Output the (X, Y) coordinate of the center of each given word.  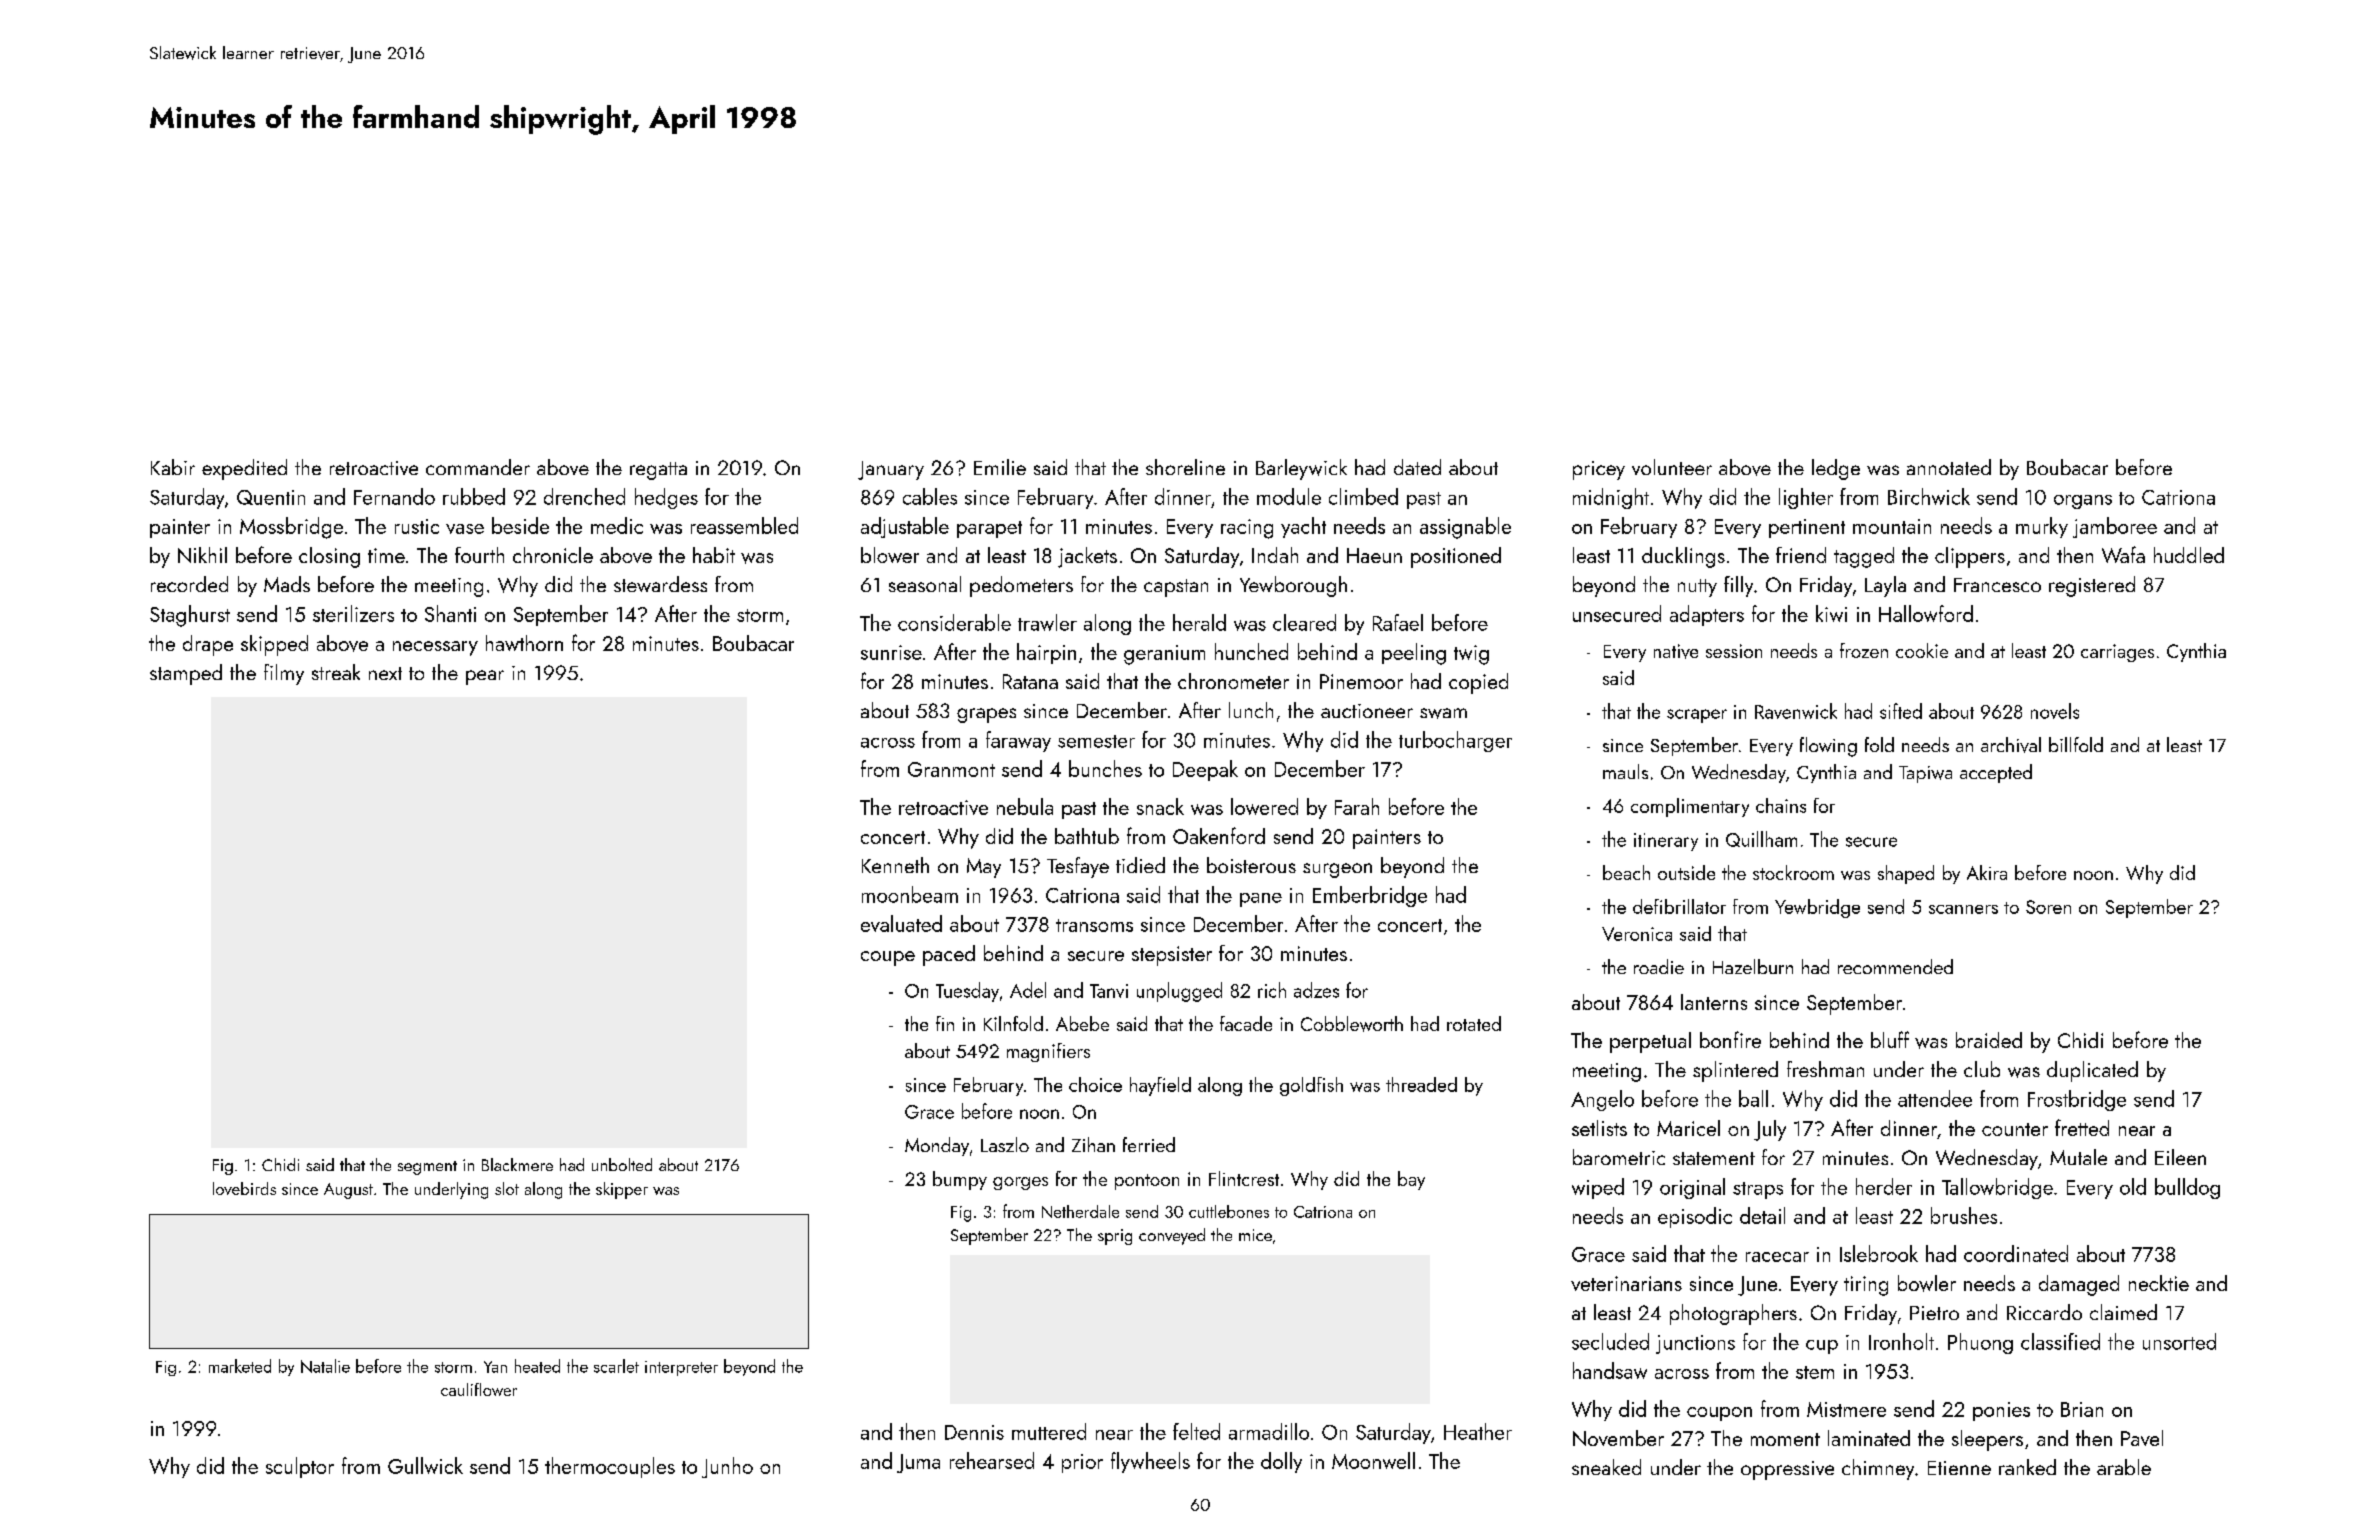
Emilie (1000, 467)
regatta (658, 471)
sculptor (300, 1467)
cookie (1922, 650)
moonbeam (910, 894)
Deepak (1205, 770)
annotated (1949, 467)
